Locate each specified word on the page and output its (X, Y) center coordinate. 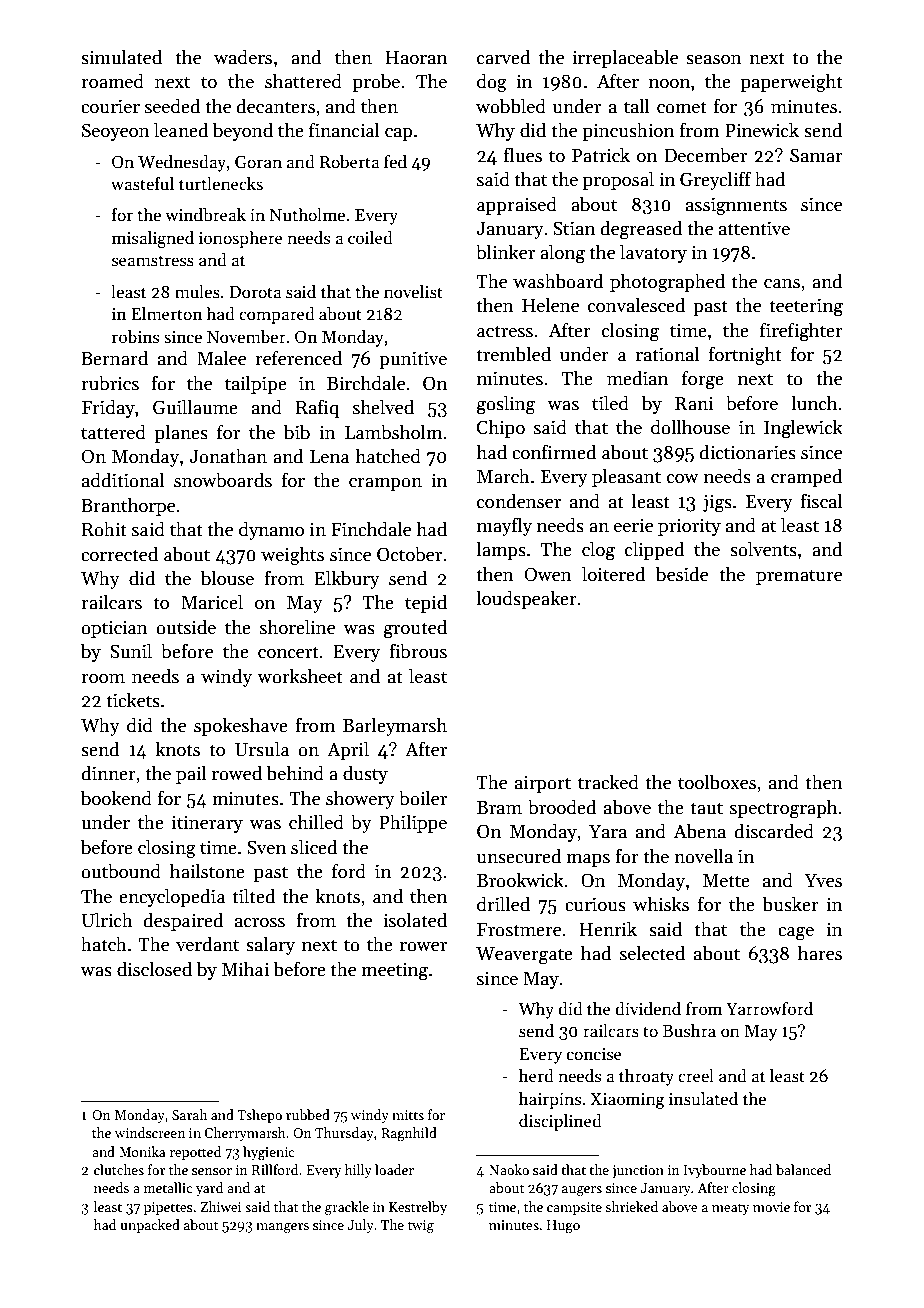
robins (135, 337)
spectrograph (783, 809)
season (714, 60)
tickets (133, 700)
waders (243, 57)
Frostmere (519, 930)
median (637, 378)
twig (421, 1227)
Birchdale (366, 383)
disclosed (154, 969)
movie (771, 1207)
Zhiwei (221, 1206)
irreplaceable (625, 58)
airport (543, 784)
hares (820, 953)
